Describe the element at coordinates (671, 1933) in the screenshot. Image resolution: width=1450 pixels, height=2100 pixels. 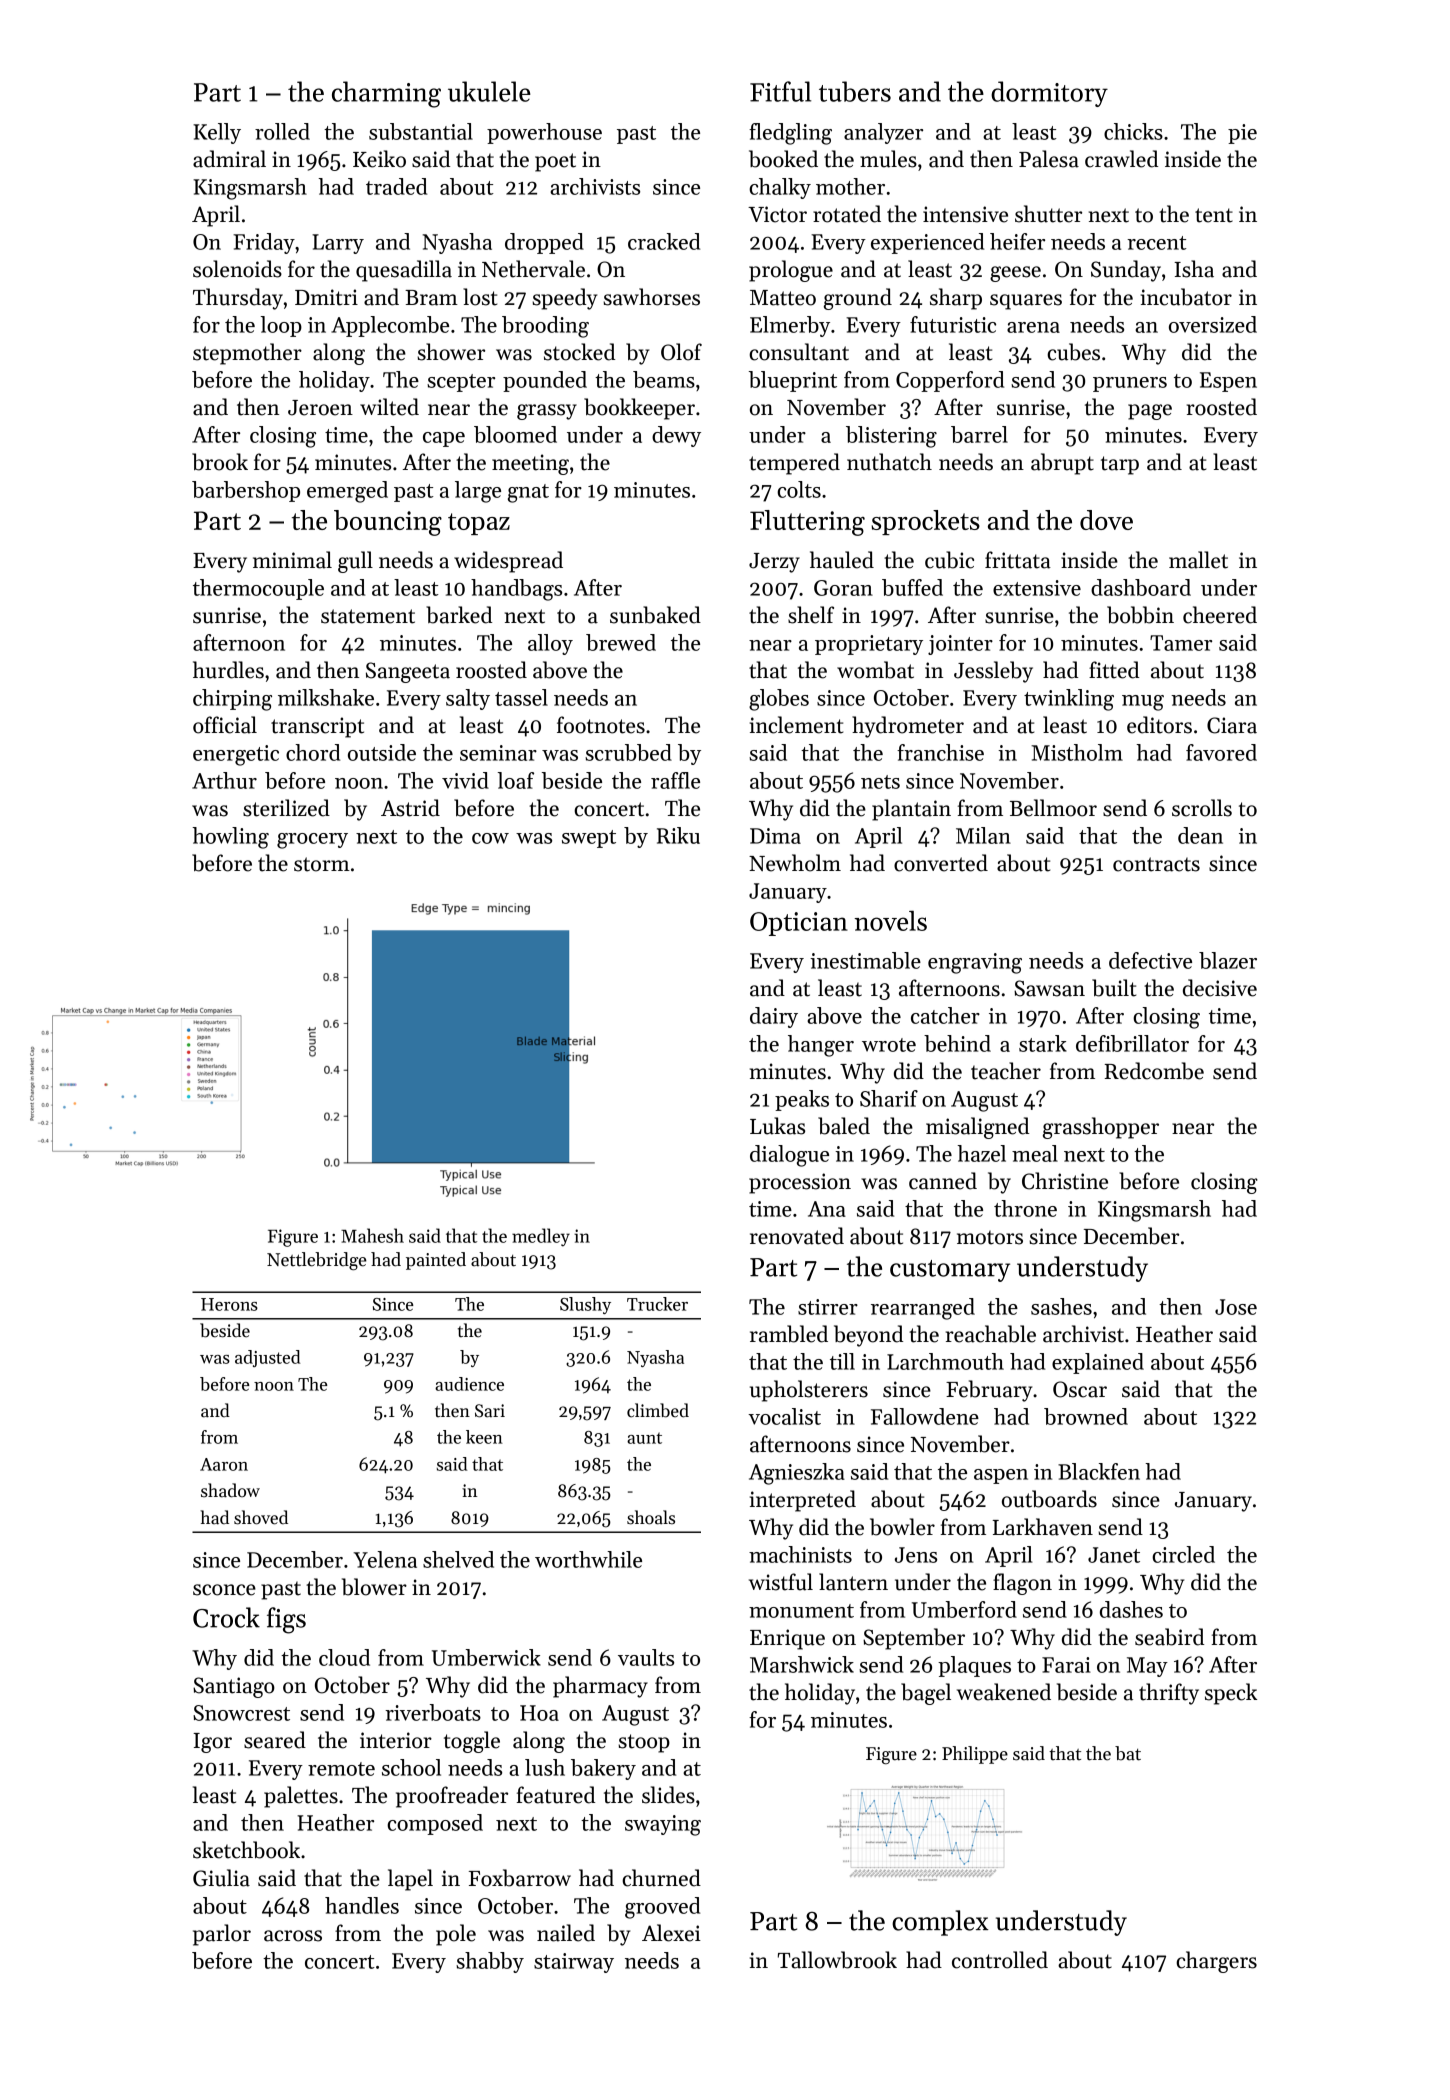
I see `Alexei` at that location.
